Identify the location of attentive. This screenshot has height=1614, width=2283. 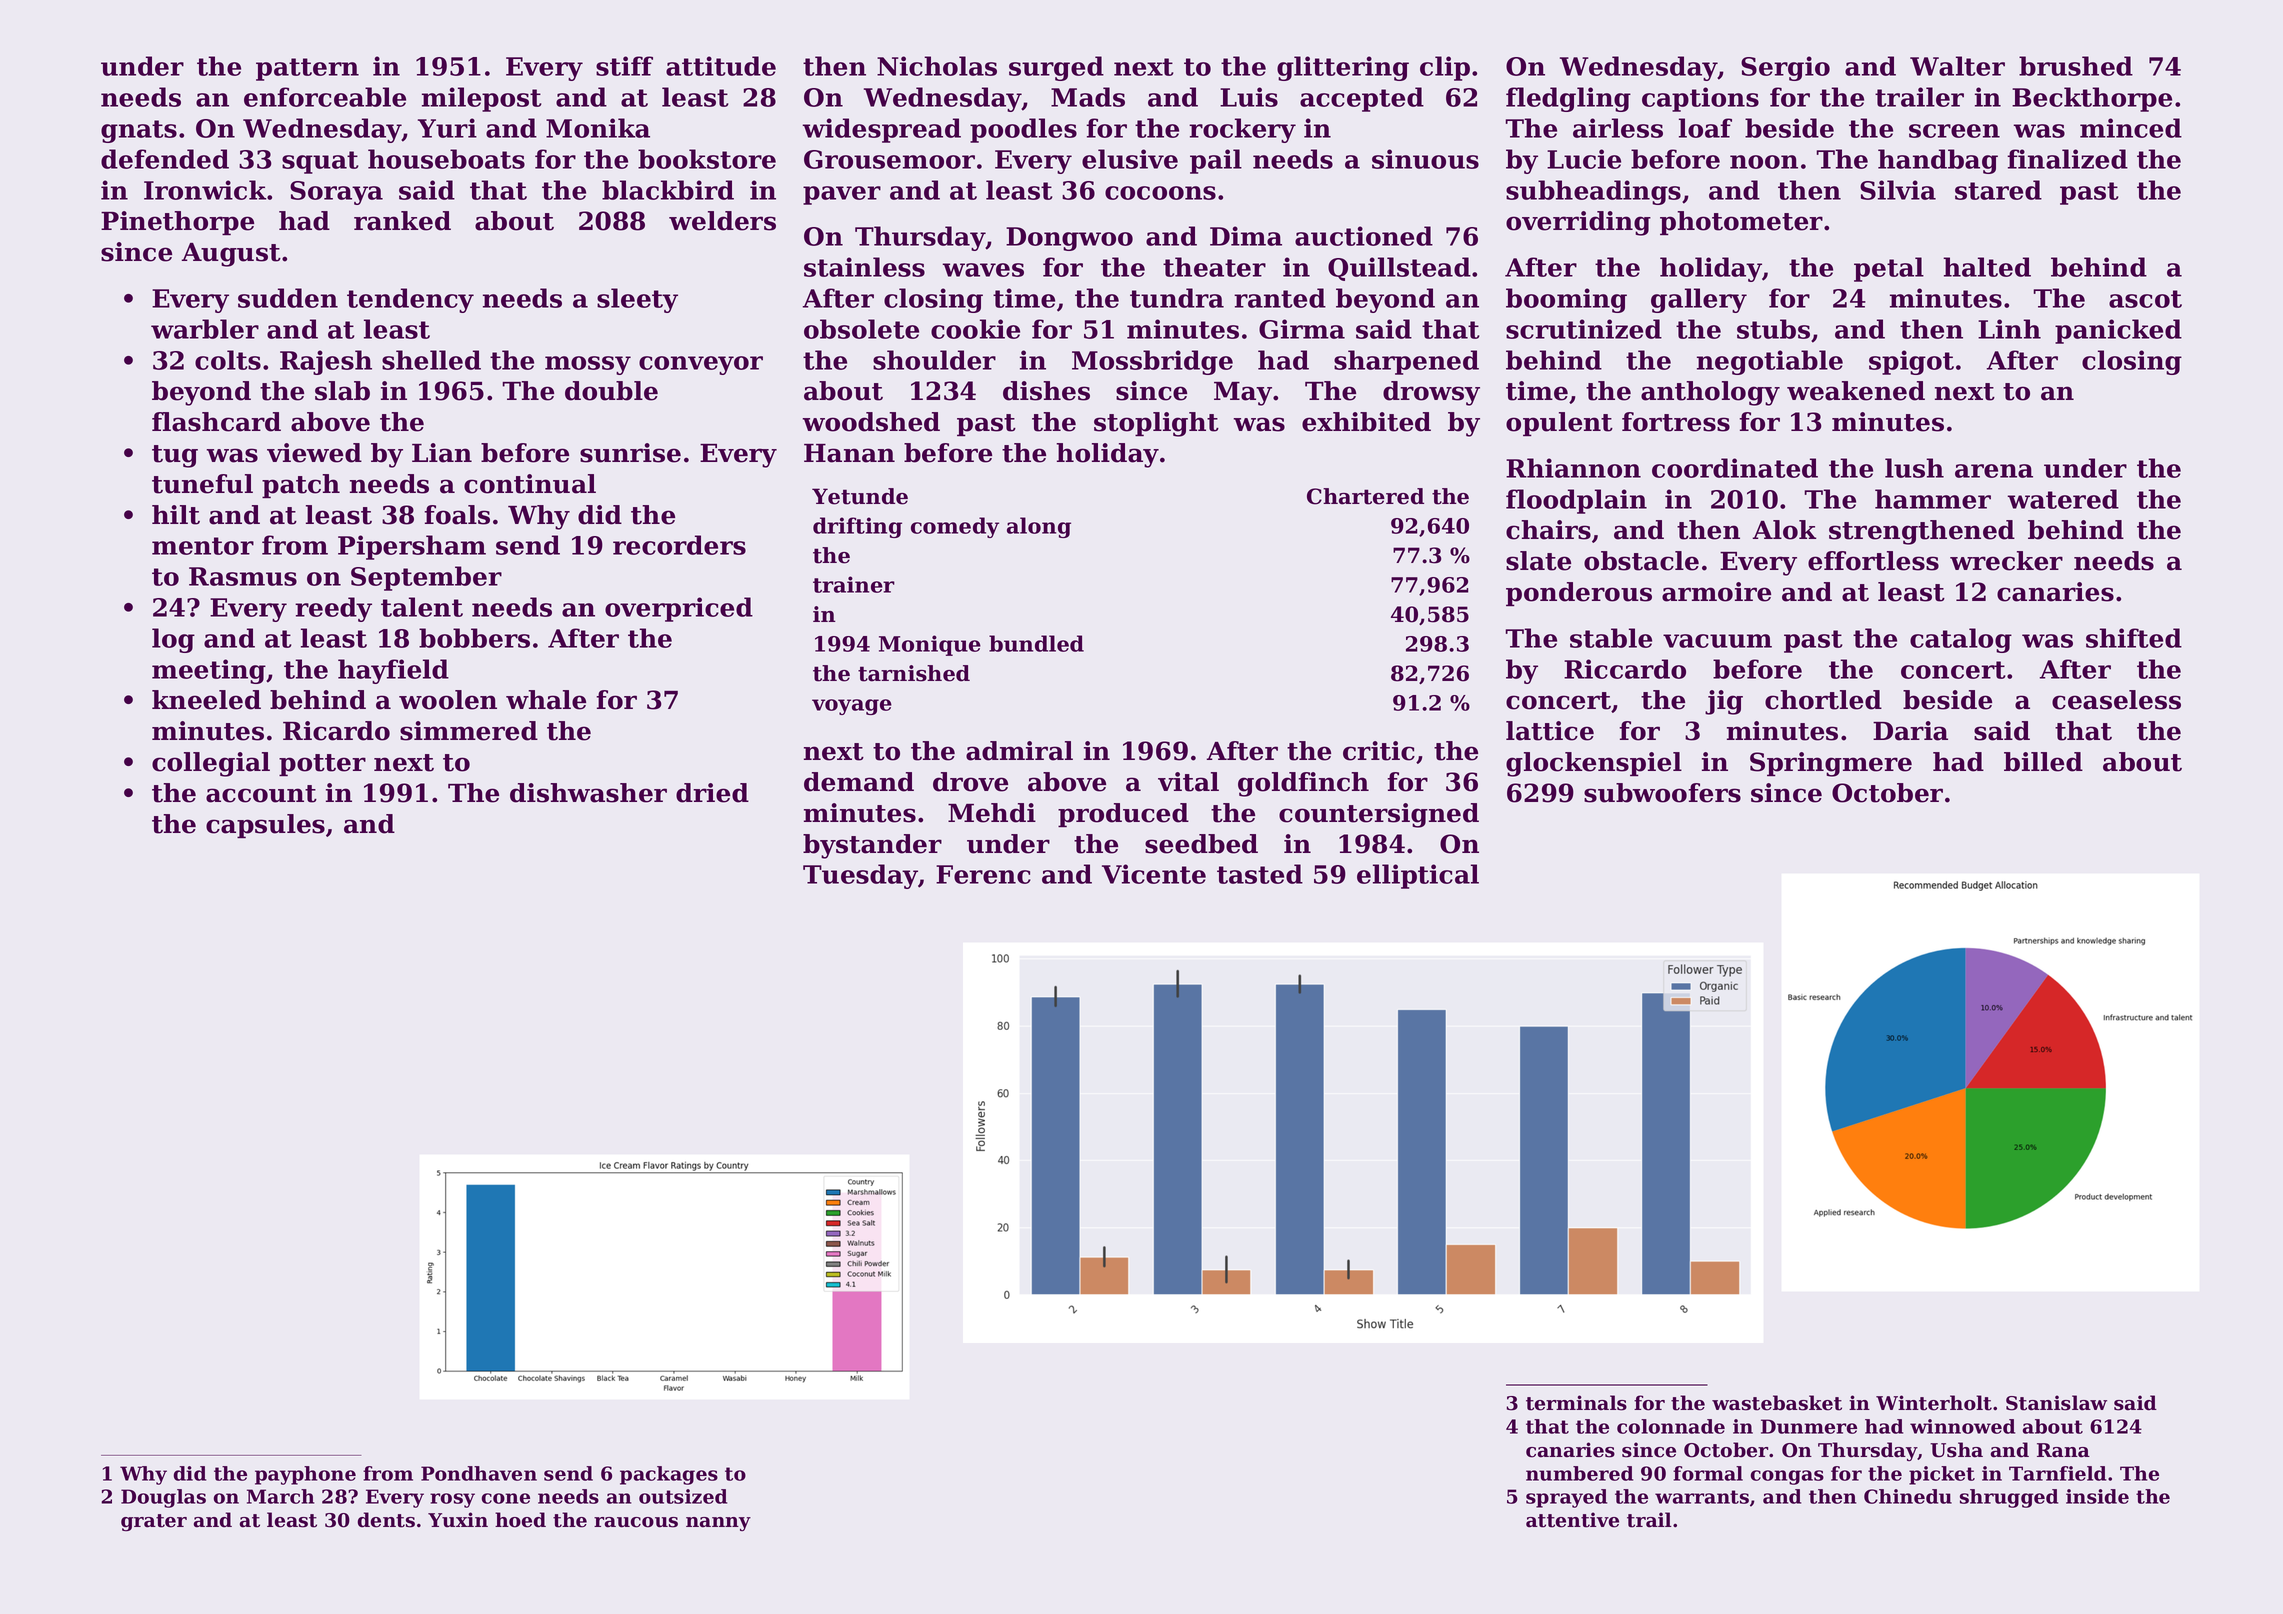
(1572, 1520).
